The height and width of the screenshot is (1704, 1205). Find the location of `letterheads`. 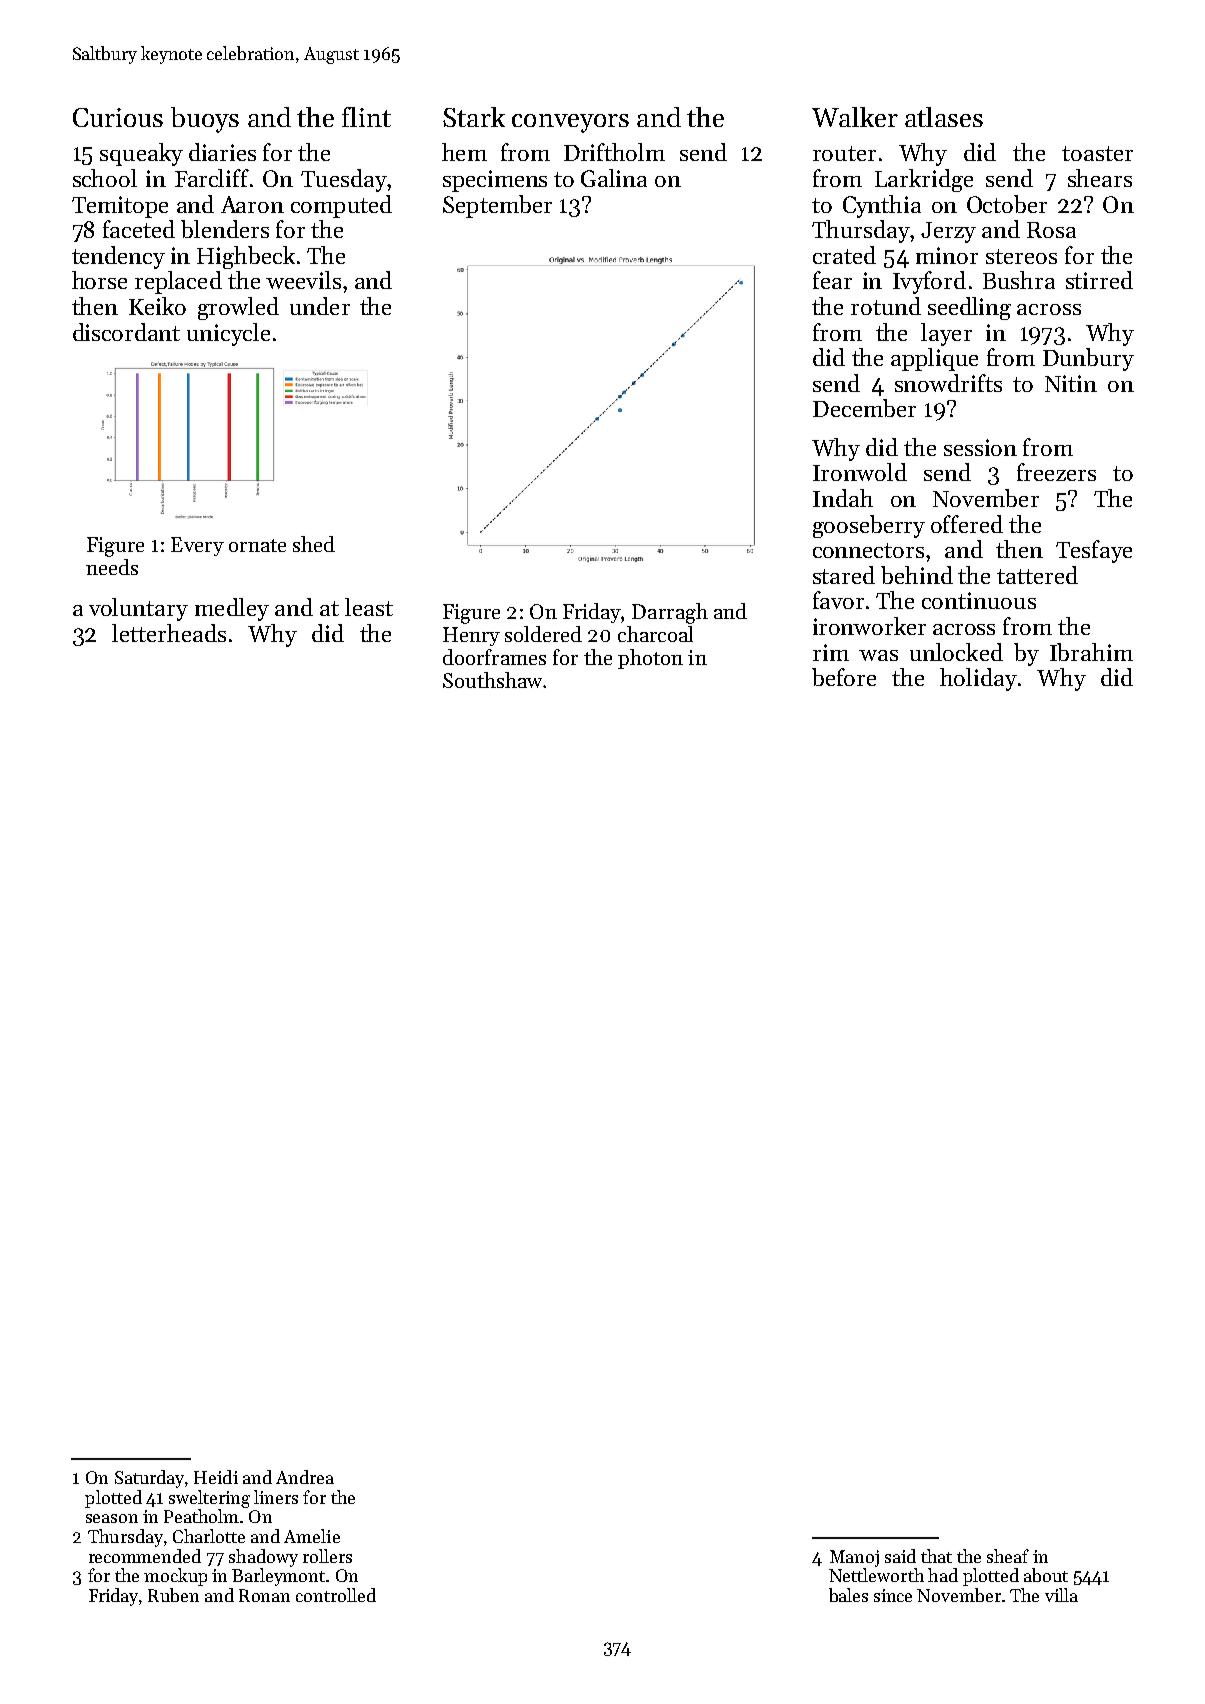

letterheads is located at coordinates (169, 633).
